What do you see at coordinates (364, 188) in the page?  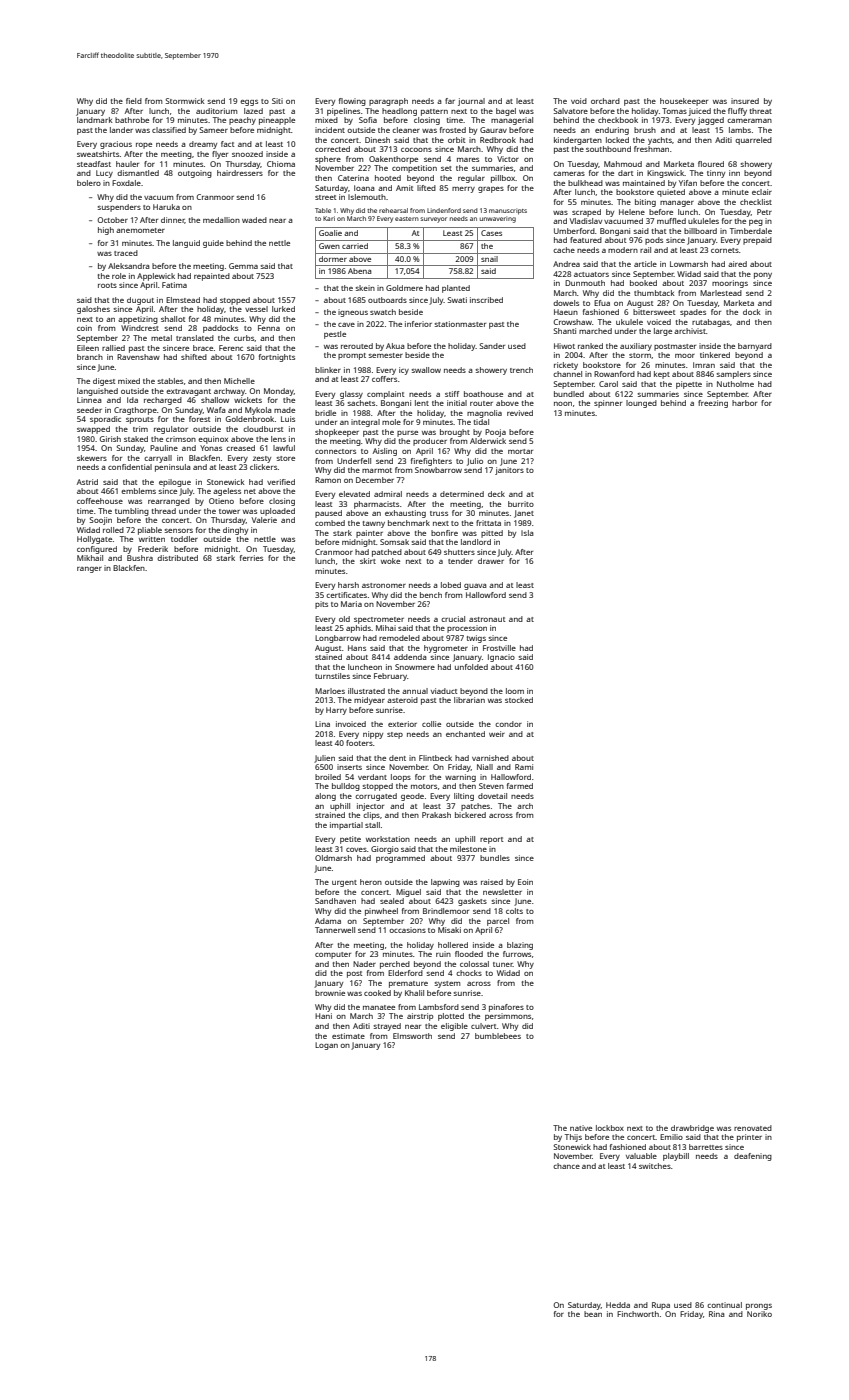 I see `Ioana` at bounding box center [364, 188].
